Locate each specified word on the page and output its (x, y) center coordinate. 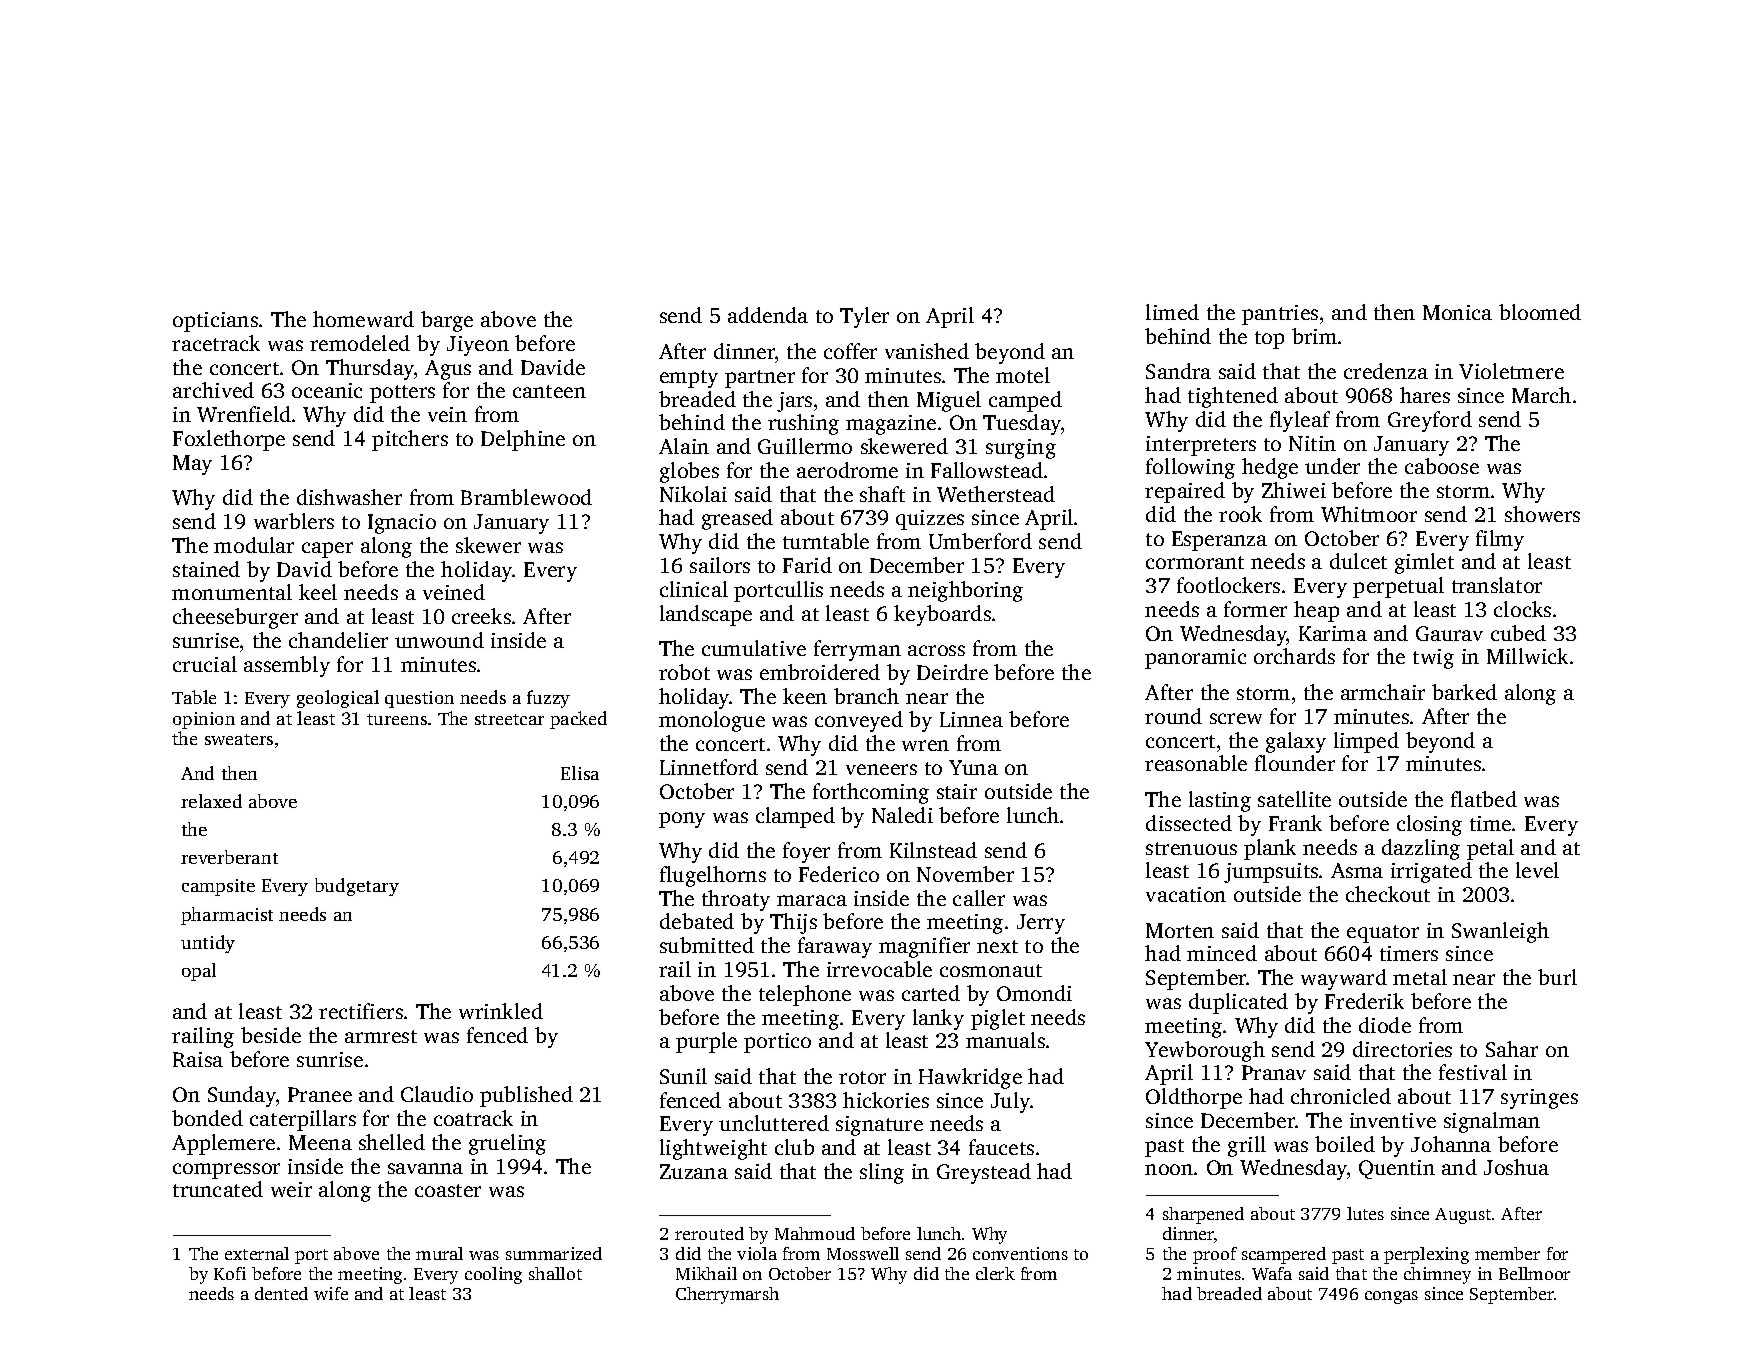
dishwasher (349, 497)
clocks (1522, 609)
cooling (493, 1275)
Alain (684, 446)
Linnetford (709, 767)
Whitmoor (1369, 514)
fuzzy (548, 699)
